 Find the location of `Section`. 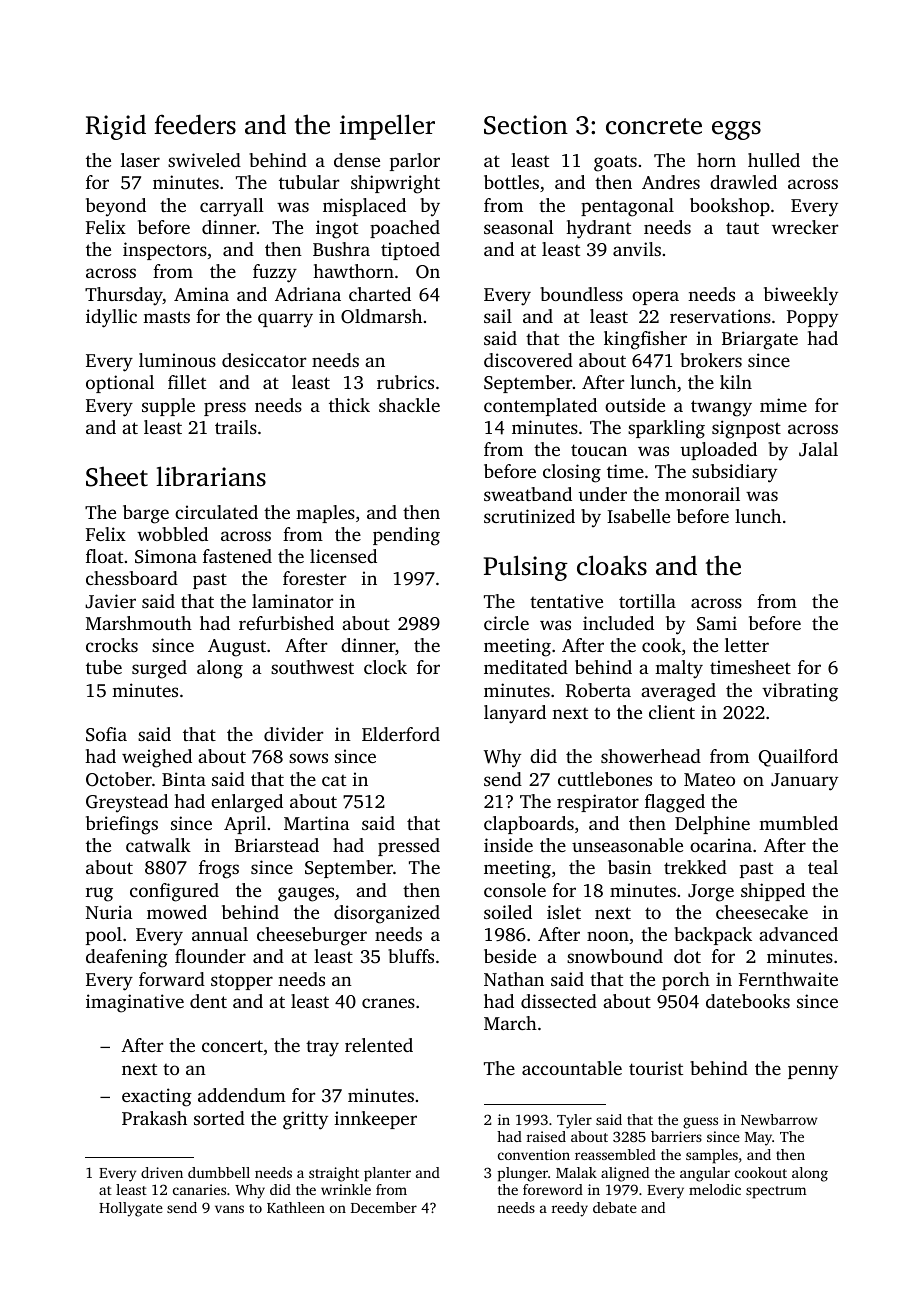

Section is located at coordinates (526, 125).
